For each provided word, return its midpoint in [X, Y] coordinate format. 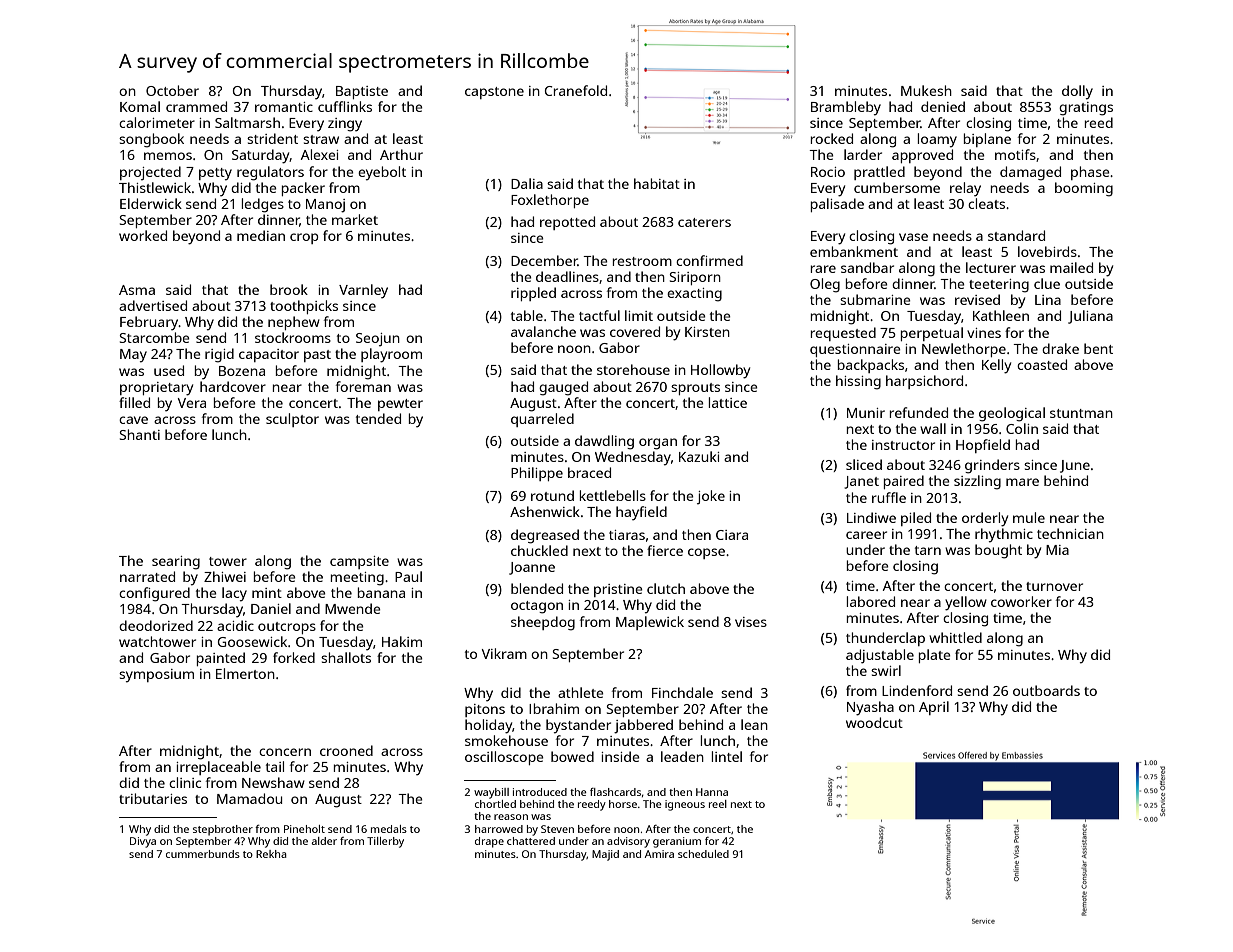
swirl [886, 670]
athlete [581, 692]
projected [150, 173]
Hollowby [720, 371]
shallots [346, 657]
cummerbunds [203, 854]
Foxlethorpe [550, 201]
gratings [1086, 109]
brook [289, 289]
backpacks [871, 366]
